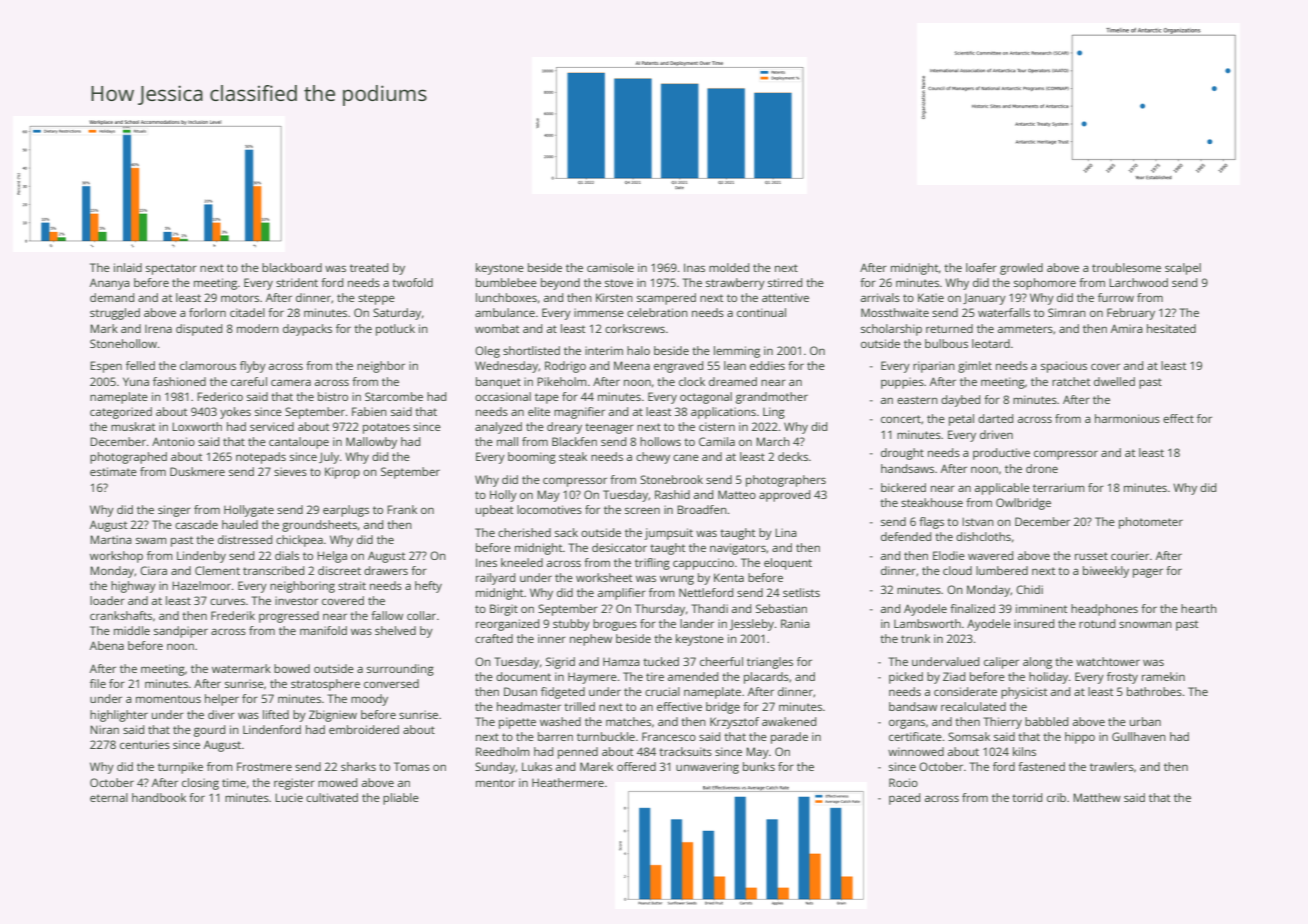 Image resolution: width=1308 pixels, height=924 pixels. Describe the element at coordinates (619, 547) in the page. I see `desiccator` at that location.
